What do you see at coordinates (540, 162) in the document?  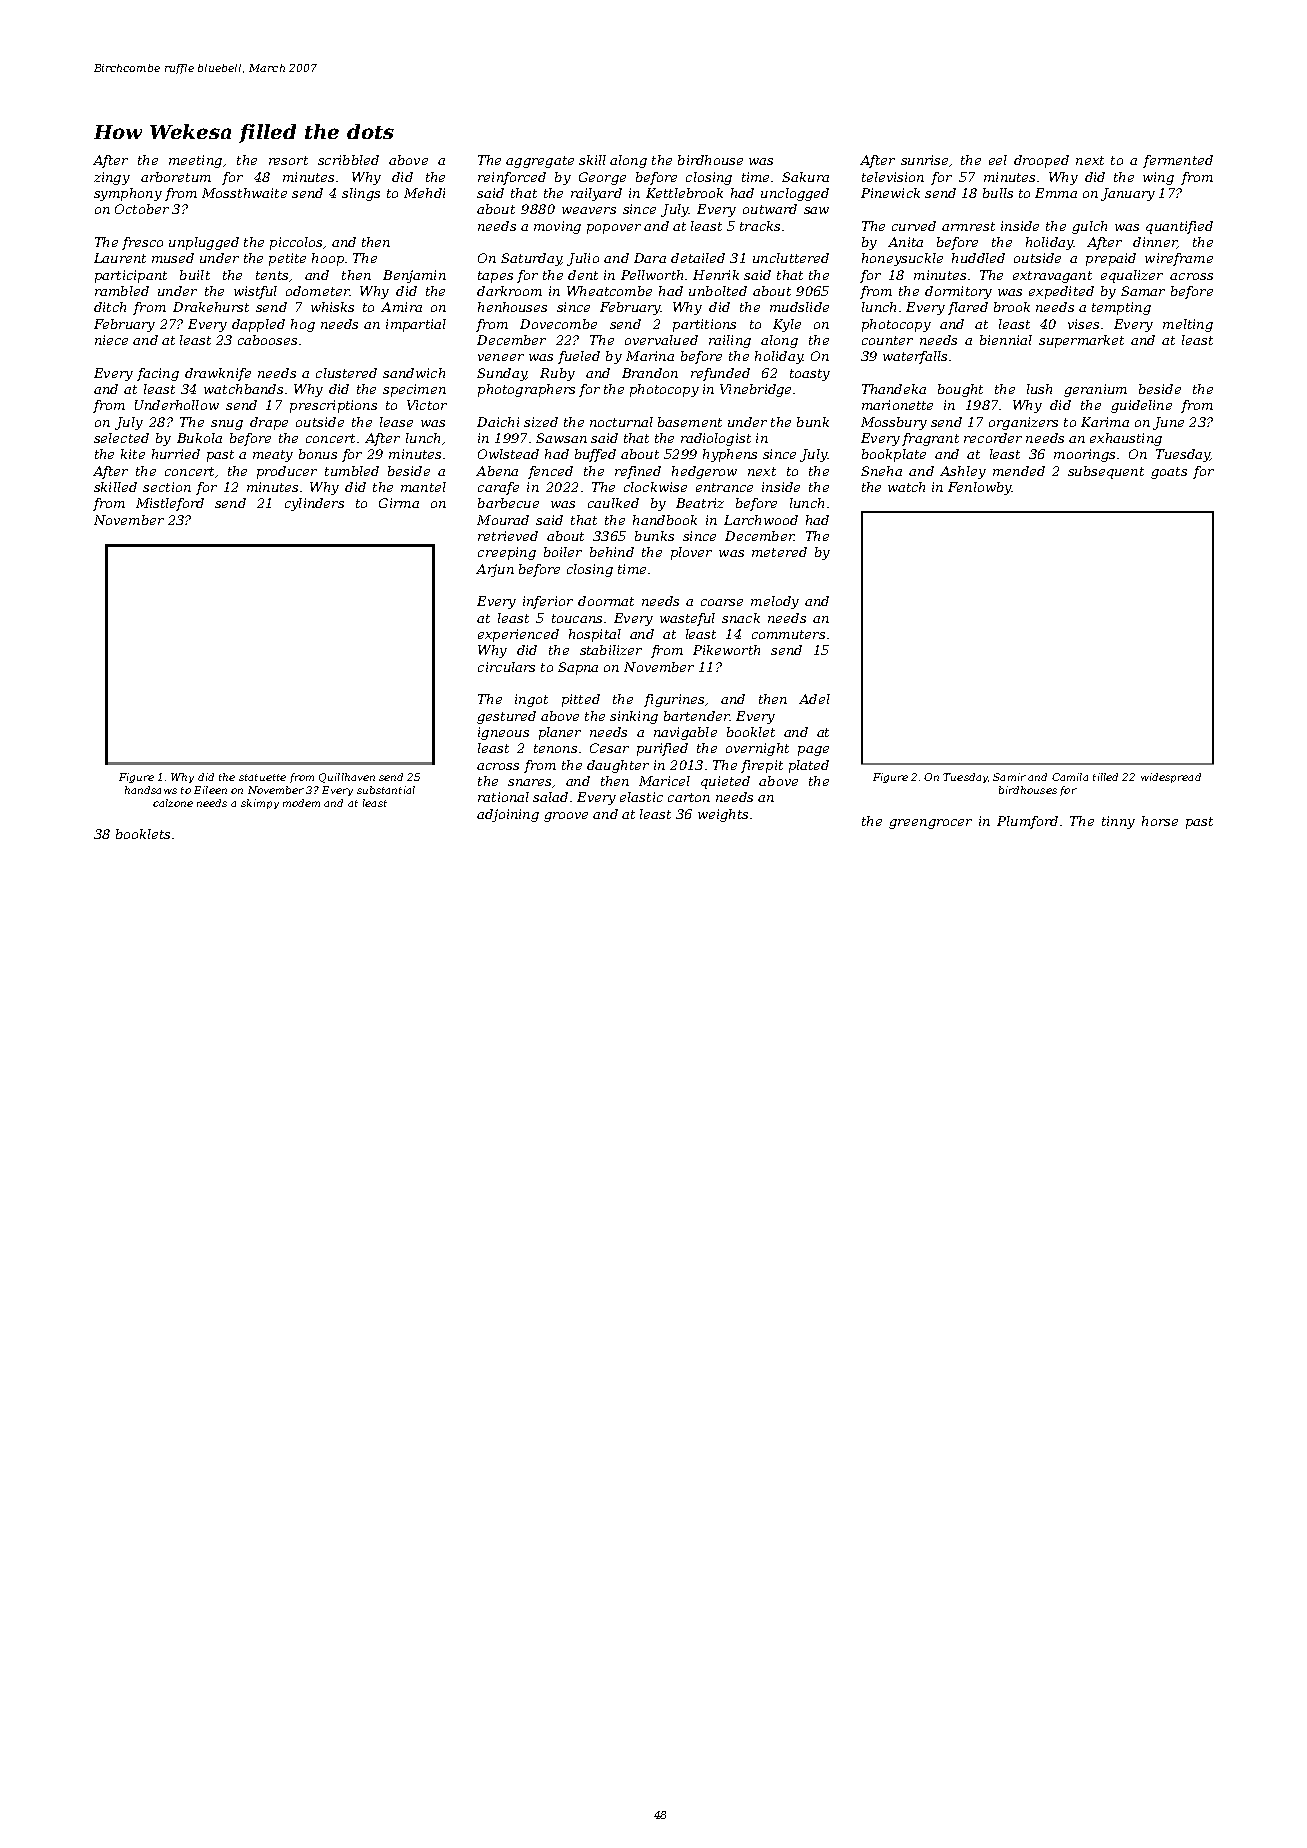 I see `aggregate` at bounding box center [540, 162].
